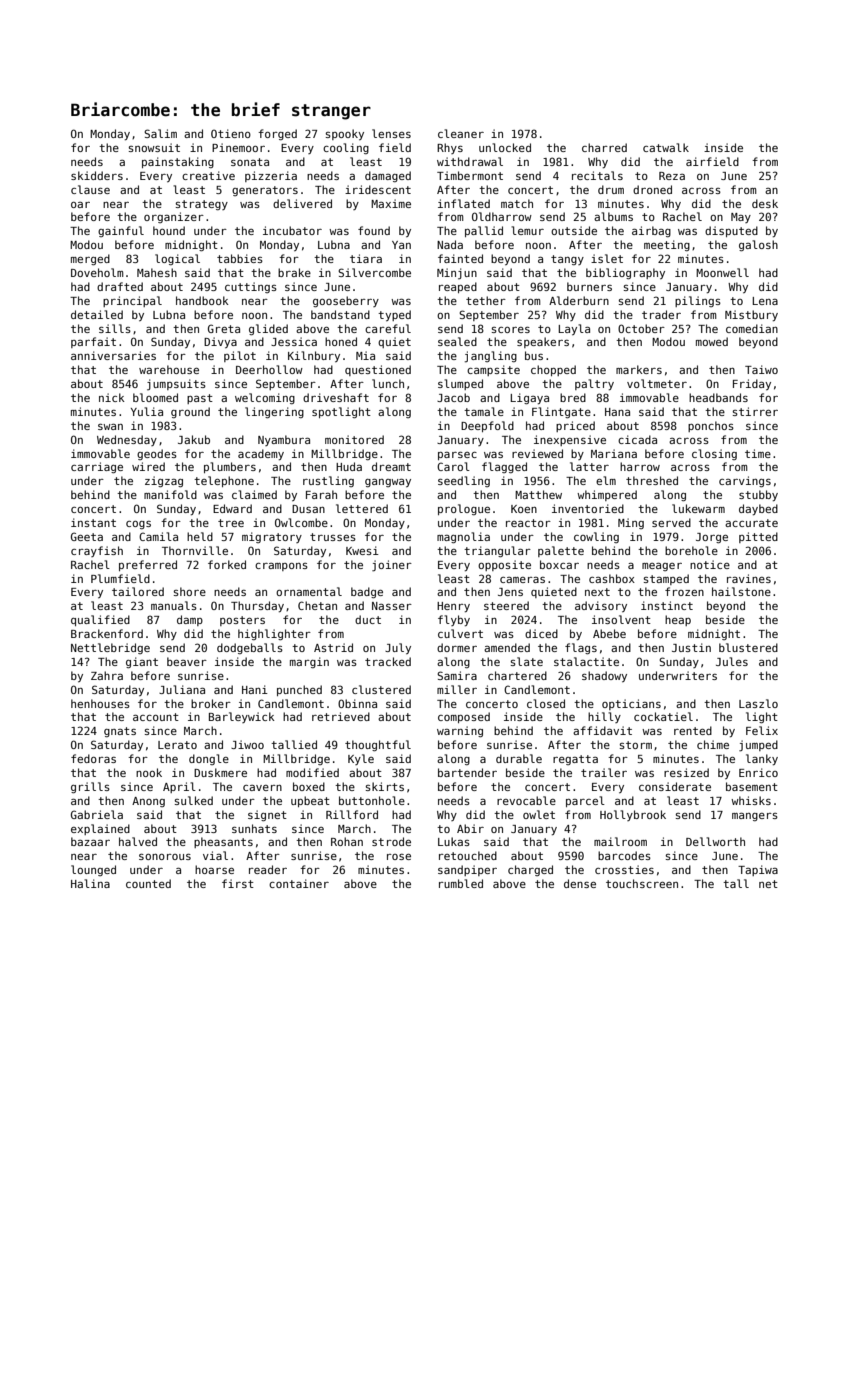  What do you see at coordinates (97, 551) in the screenshot?
I see `crayfish` at bounding box center [97, 551].
